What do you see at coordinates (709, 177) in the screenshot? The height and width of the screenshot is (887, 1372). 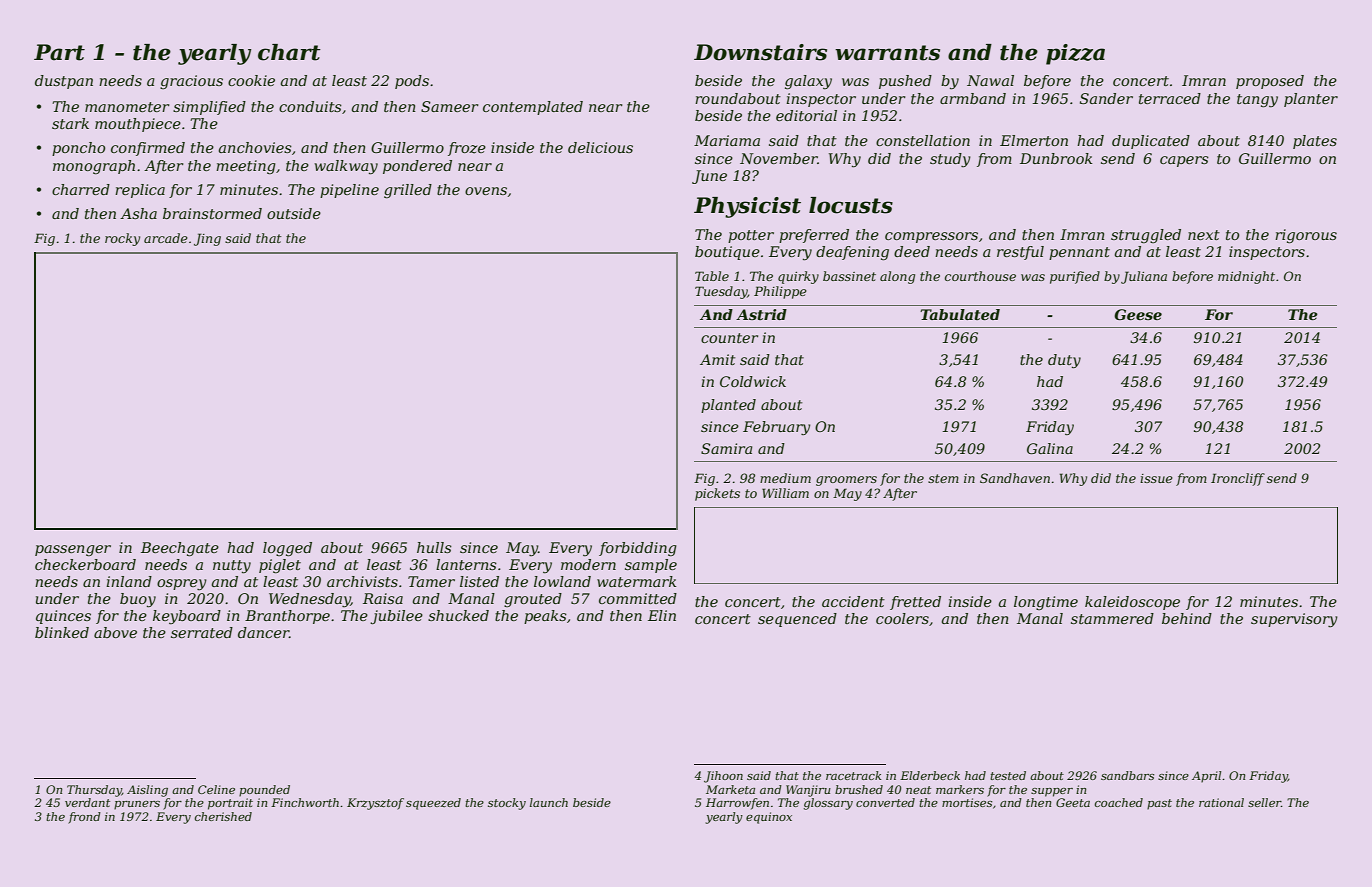 I see `June` at bounding box center [709, 177].
